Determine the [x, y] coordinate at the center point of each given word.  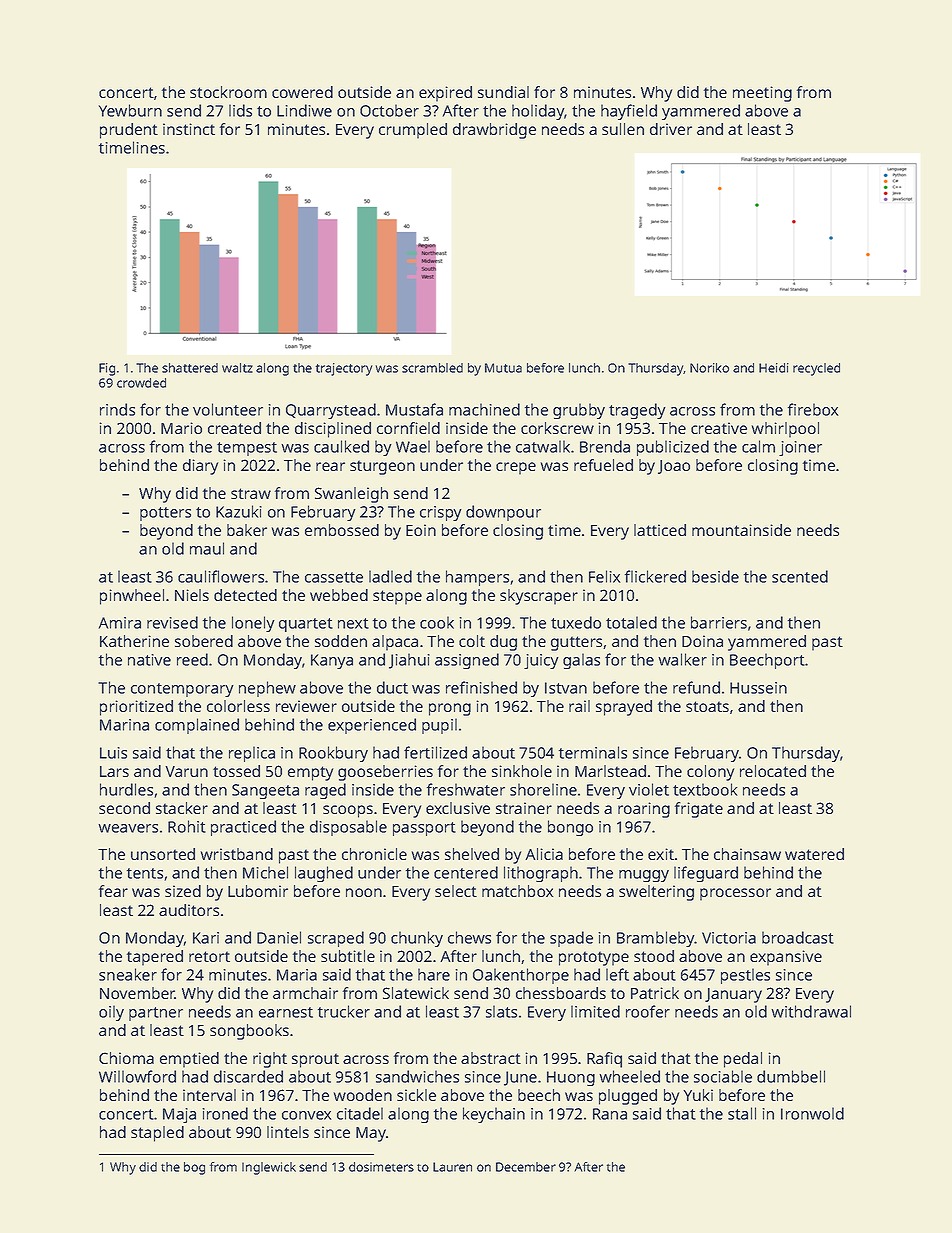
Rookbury [333, 754]
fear [113, 891]
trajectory [344, 369]
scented [800, 576]
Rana [610, 1114]
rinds [117, 409]
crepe [516, 468]
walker [682, 659]
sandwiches [417, 1076]
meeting [762, 94]
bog [194, 1168]
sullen [623, 129]
